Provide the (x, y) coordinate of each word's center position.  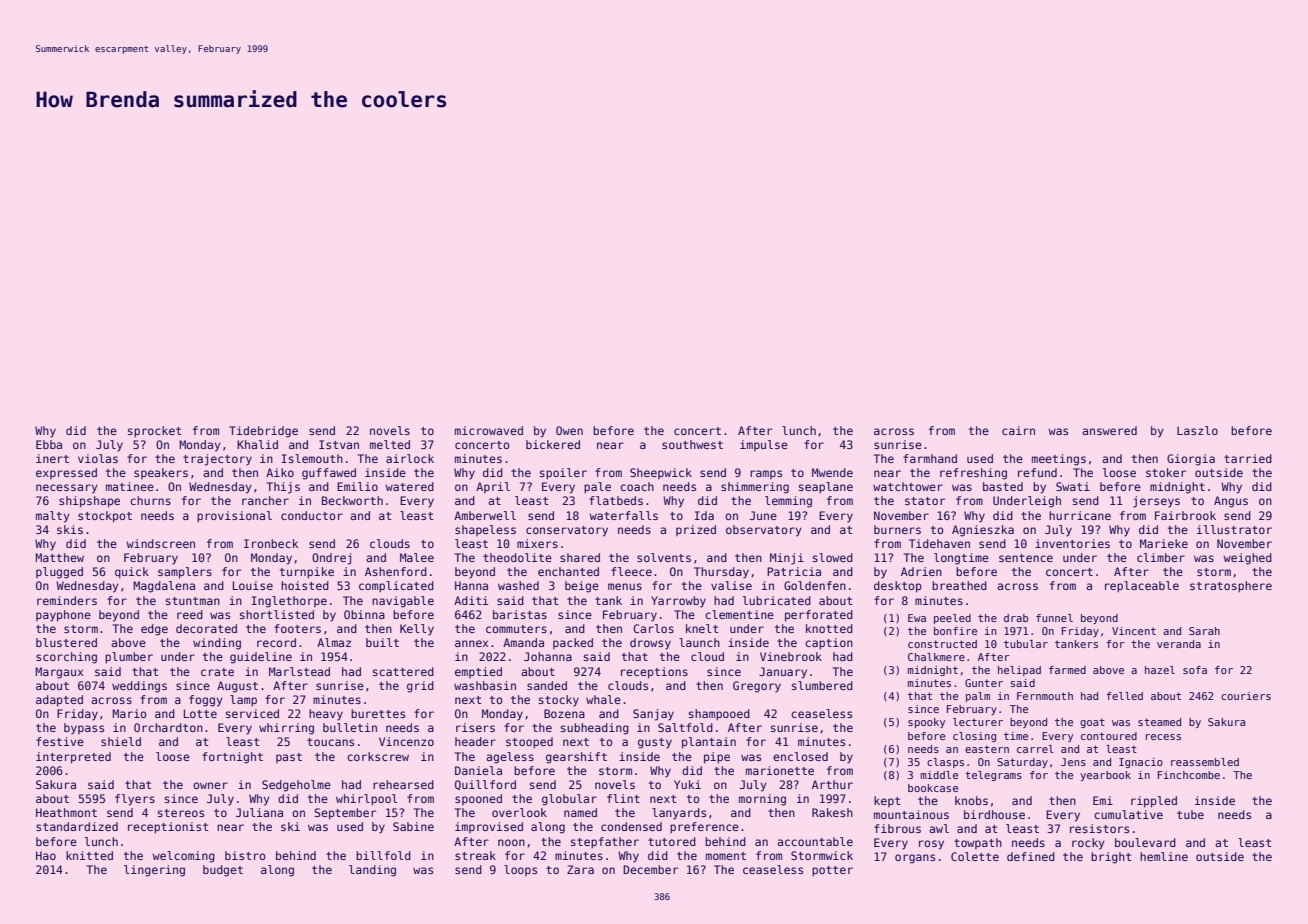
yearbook (1105, 776)
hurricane (1080, 515)
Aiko (280, 472)
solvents (664, 557)
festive (60, 741)
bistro (245, 855)
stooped (529, 743)
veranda (1179, 644)
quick (132, 573)
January (783, 673)
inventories (1072, 543)
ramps (766, 474)
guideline (261, 658)
